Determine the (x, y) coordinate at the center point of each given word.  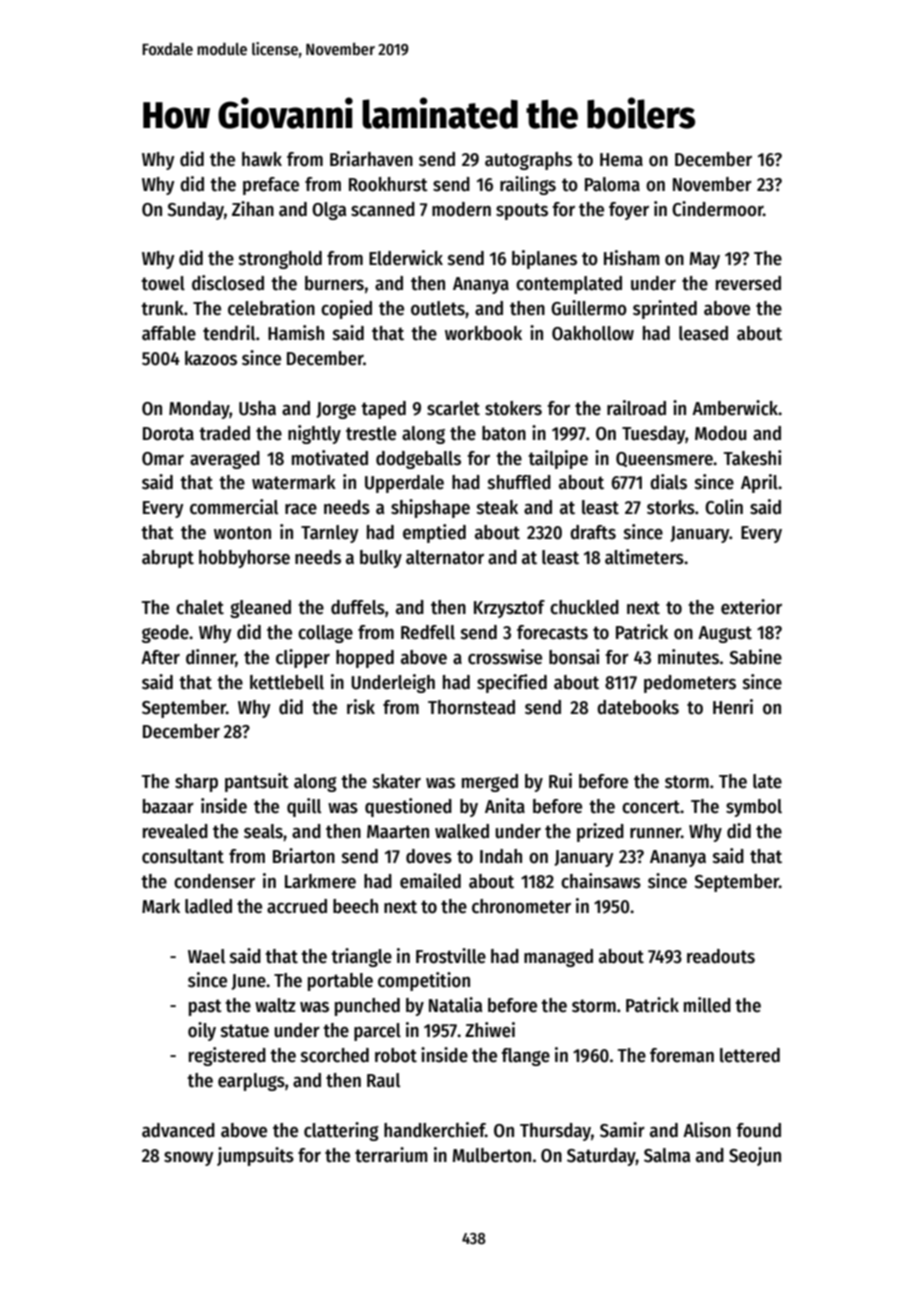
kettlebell (287, 682)
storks (671, 507)
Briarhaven (371, 159)
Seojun (755, 1156)
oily (202, 1031)
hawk (262, 159)
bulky (381, 559)
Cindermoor (717, 209)
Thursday (555, 1132)
